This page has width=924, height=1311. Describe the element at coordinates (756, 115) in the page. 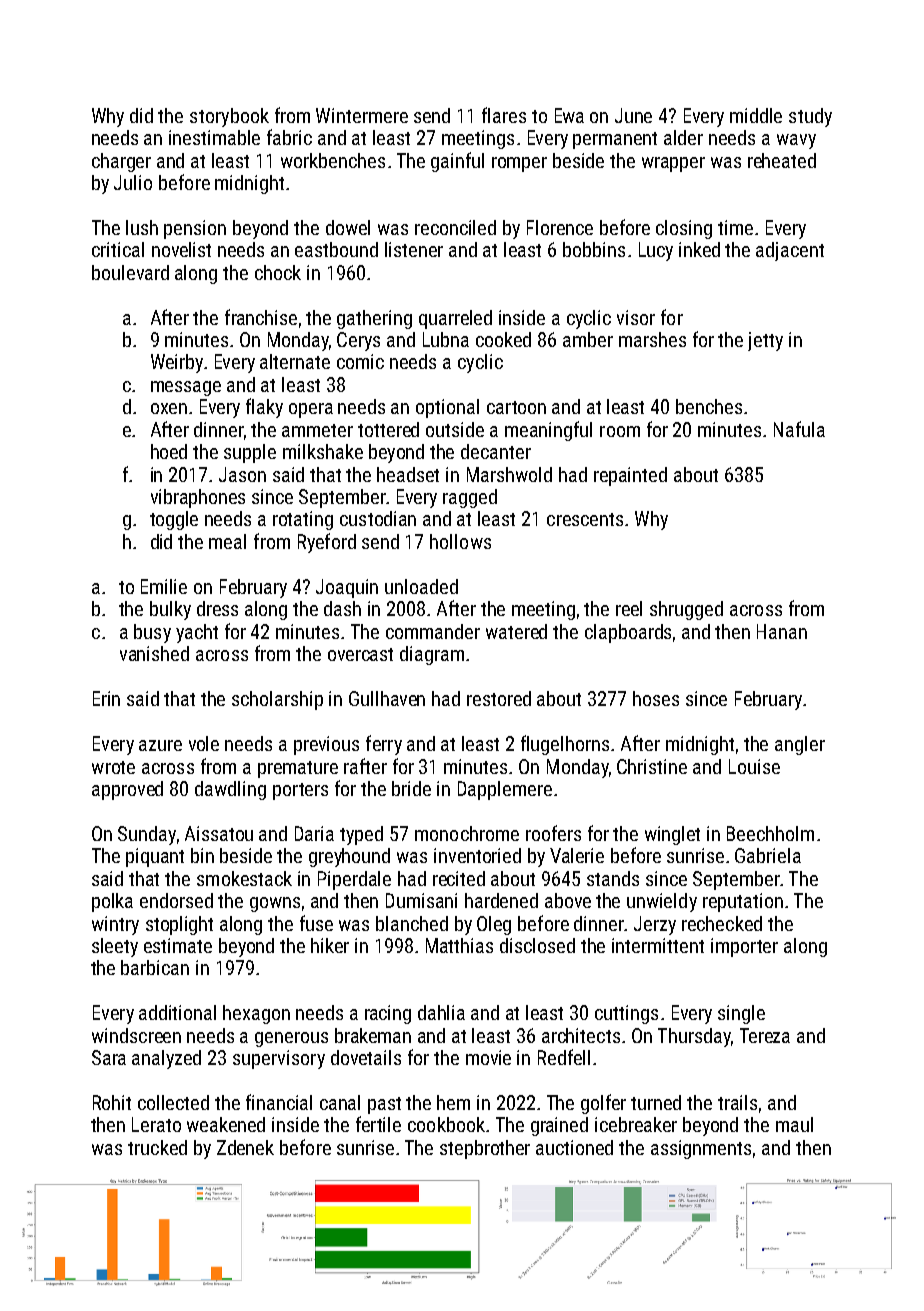

I see `middle` at that location.
